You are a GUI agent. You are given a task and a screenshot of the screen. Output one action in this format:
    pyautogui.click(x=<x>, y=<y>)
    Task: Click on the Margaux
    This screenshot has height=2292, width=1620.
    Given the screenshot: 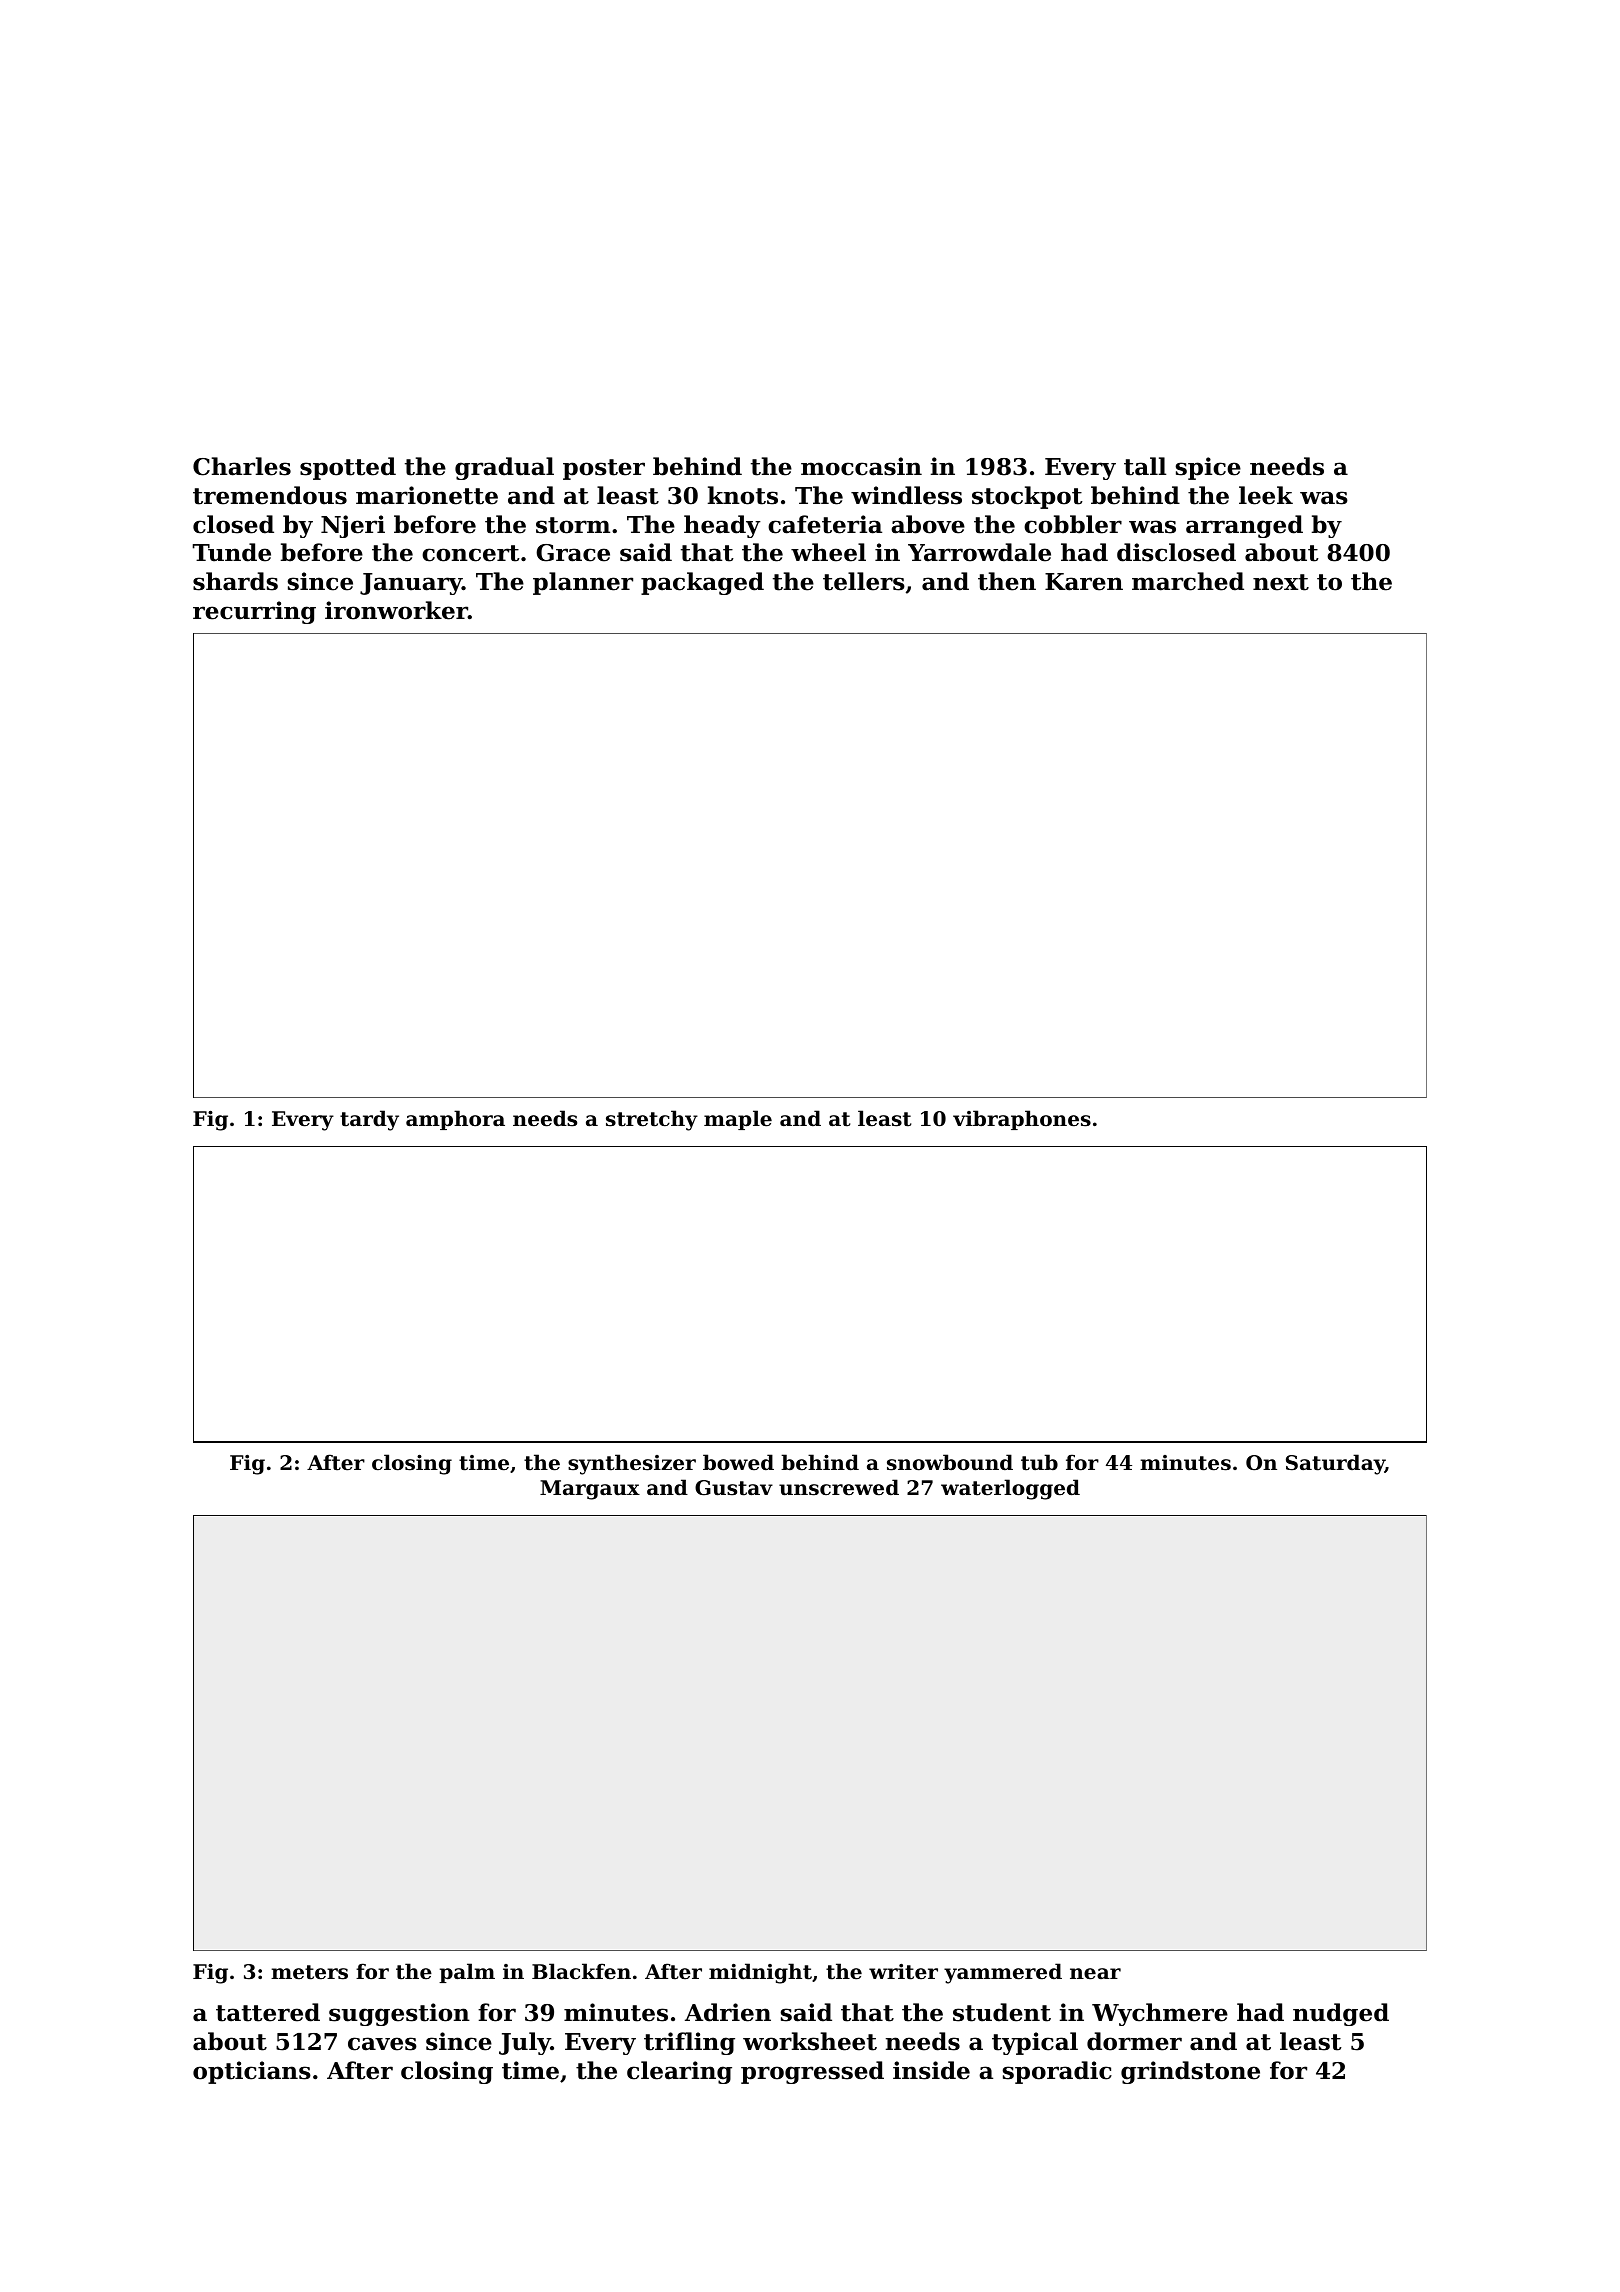 What is the action you would take?
    pyautogui.click(x=590, y=1490)
